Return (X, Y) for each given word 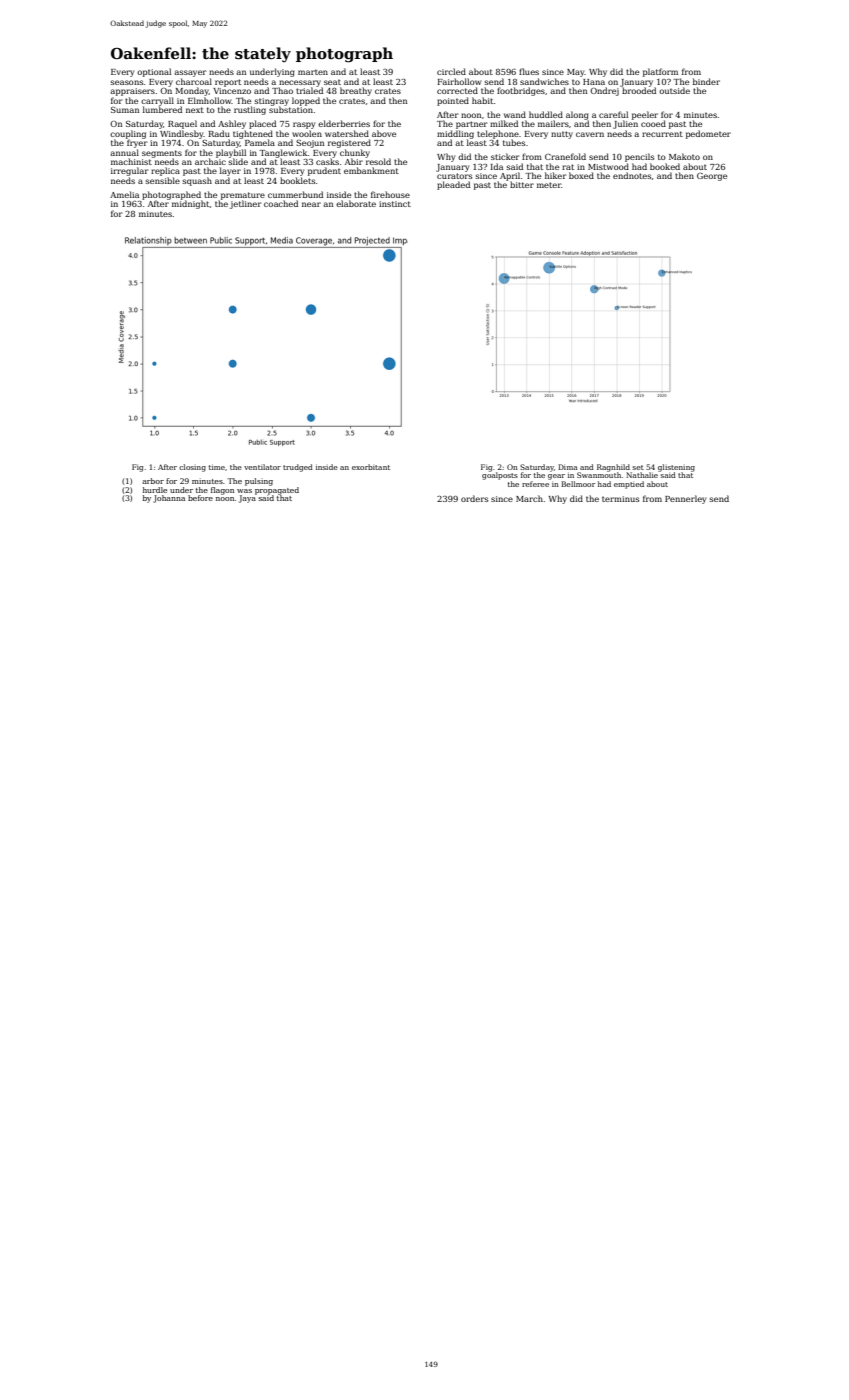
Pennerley (685, 499)
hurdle (155, 490)
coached (281, 203)
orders (474, 498)
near (311, 204)
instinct (395, 204)
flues (529, 71)
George (712, 177)
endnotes (632, 175)
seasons (127, 82)
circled (451, 71)
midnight (190, 204)
